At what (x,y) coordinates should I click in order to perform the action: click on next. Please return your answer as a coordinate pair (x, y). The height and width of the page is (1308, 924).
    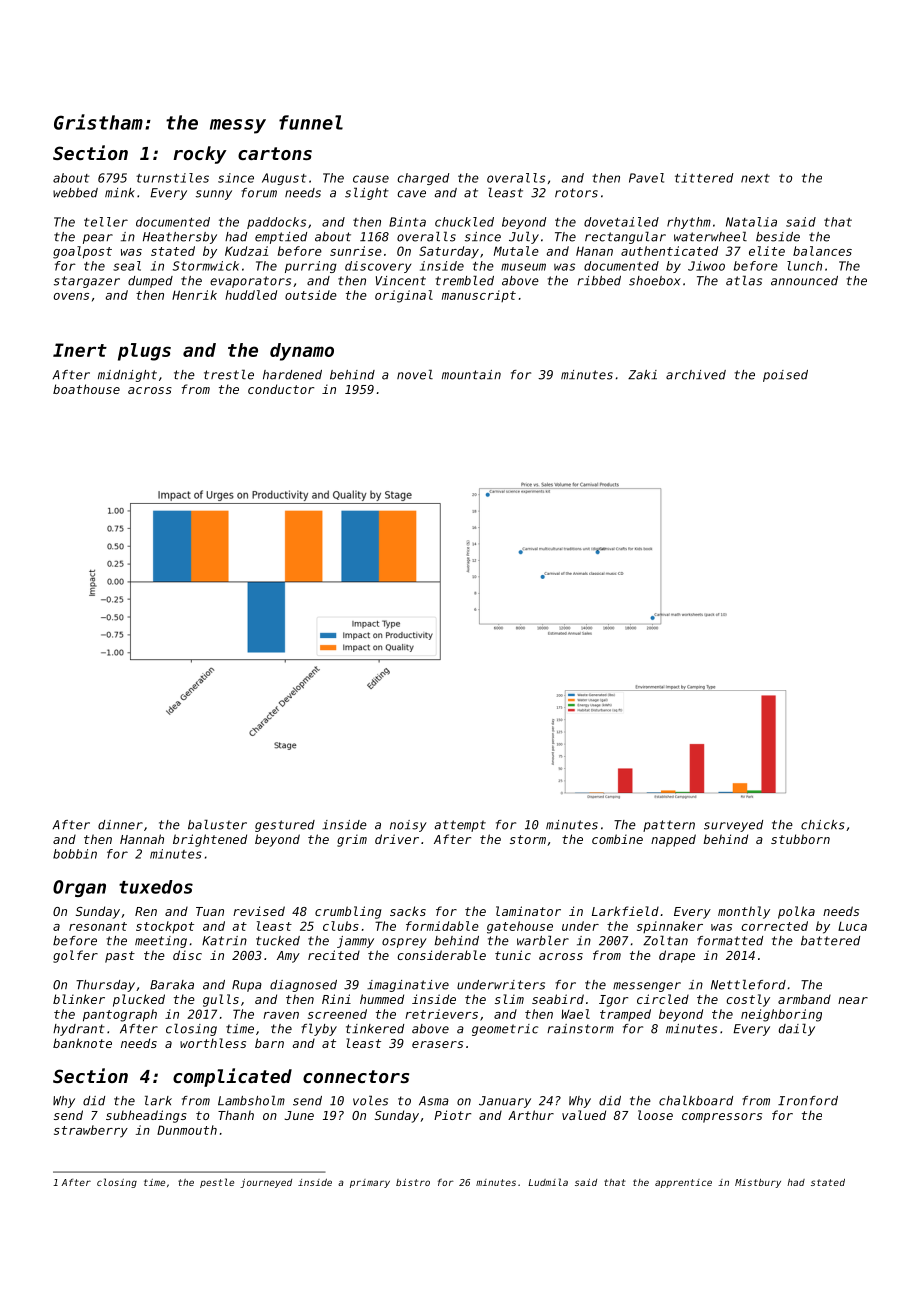
    Looking at the image, I should click on (755, 178).
